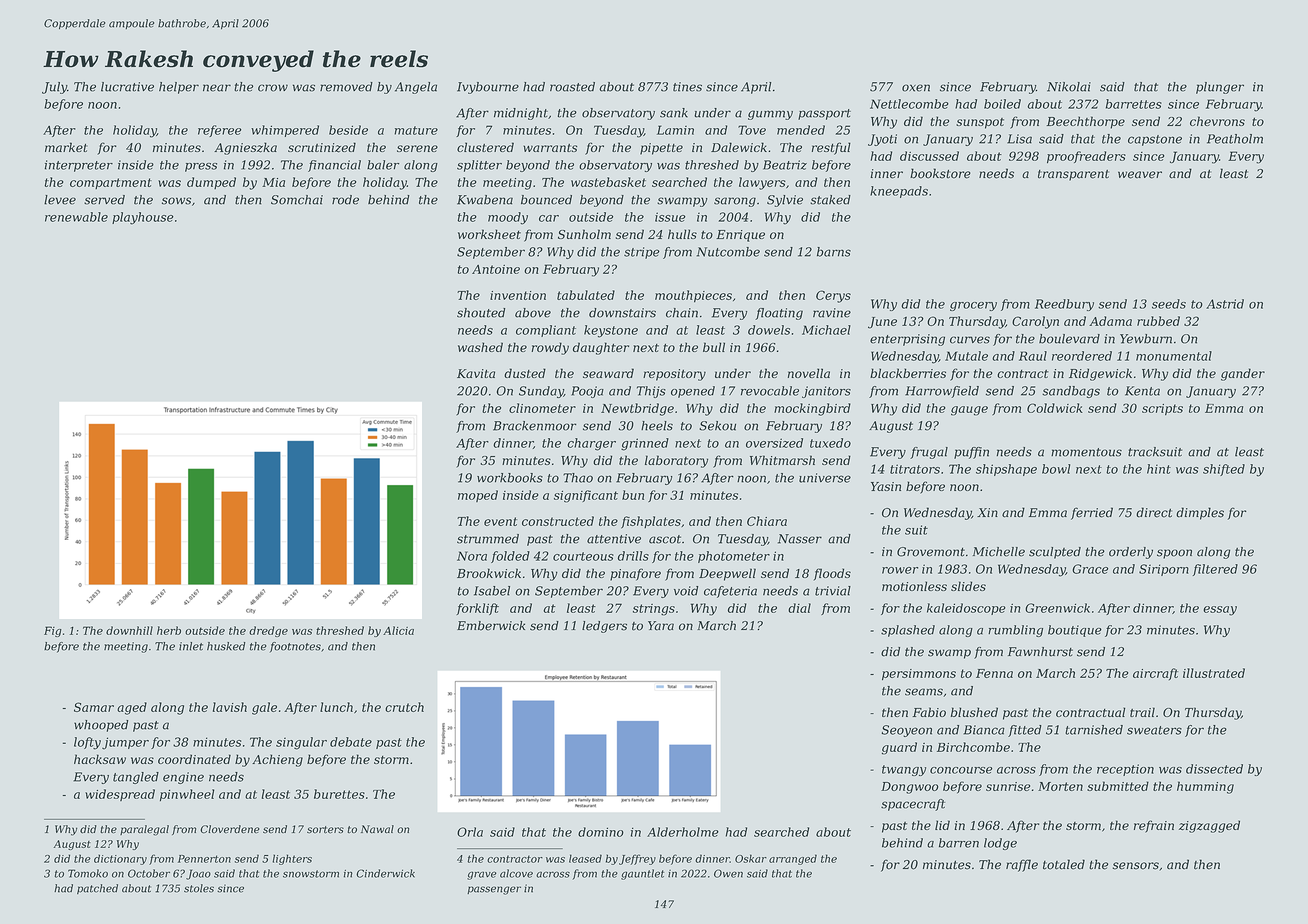 The width and height of the screenshot is (1308, 924). Describe the element at coordinates (546, 200) in the screenshot. I see `bounced` at that location.
